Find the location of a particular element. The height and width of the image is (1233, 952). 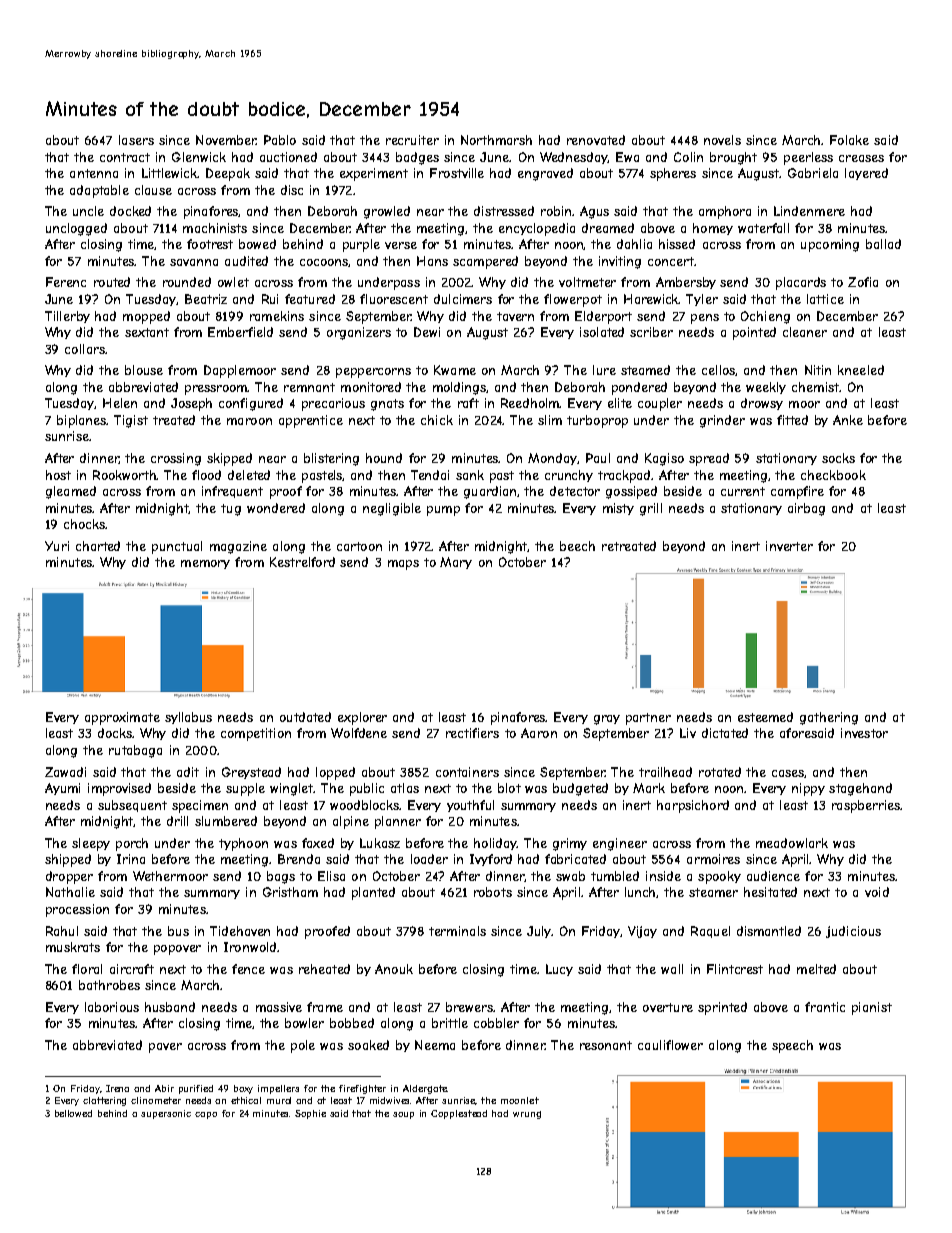

gray is located at coordinates (607, 720).
